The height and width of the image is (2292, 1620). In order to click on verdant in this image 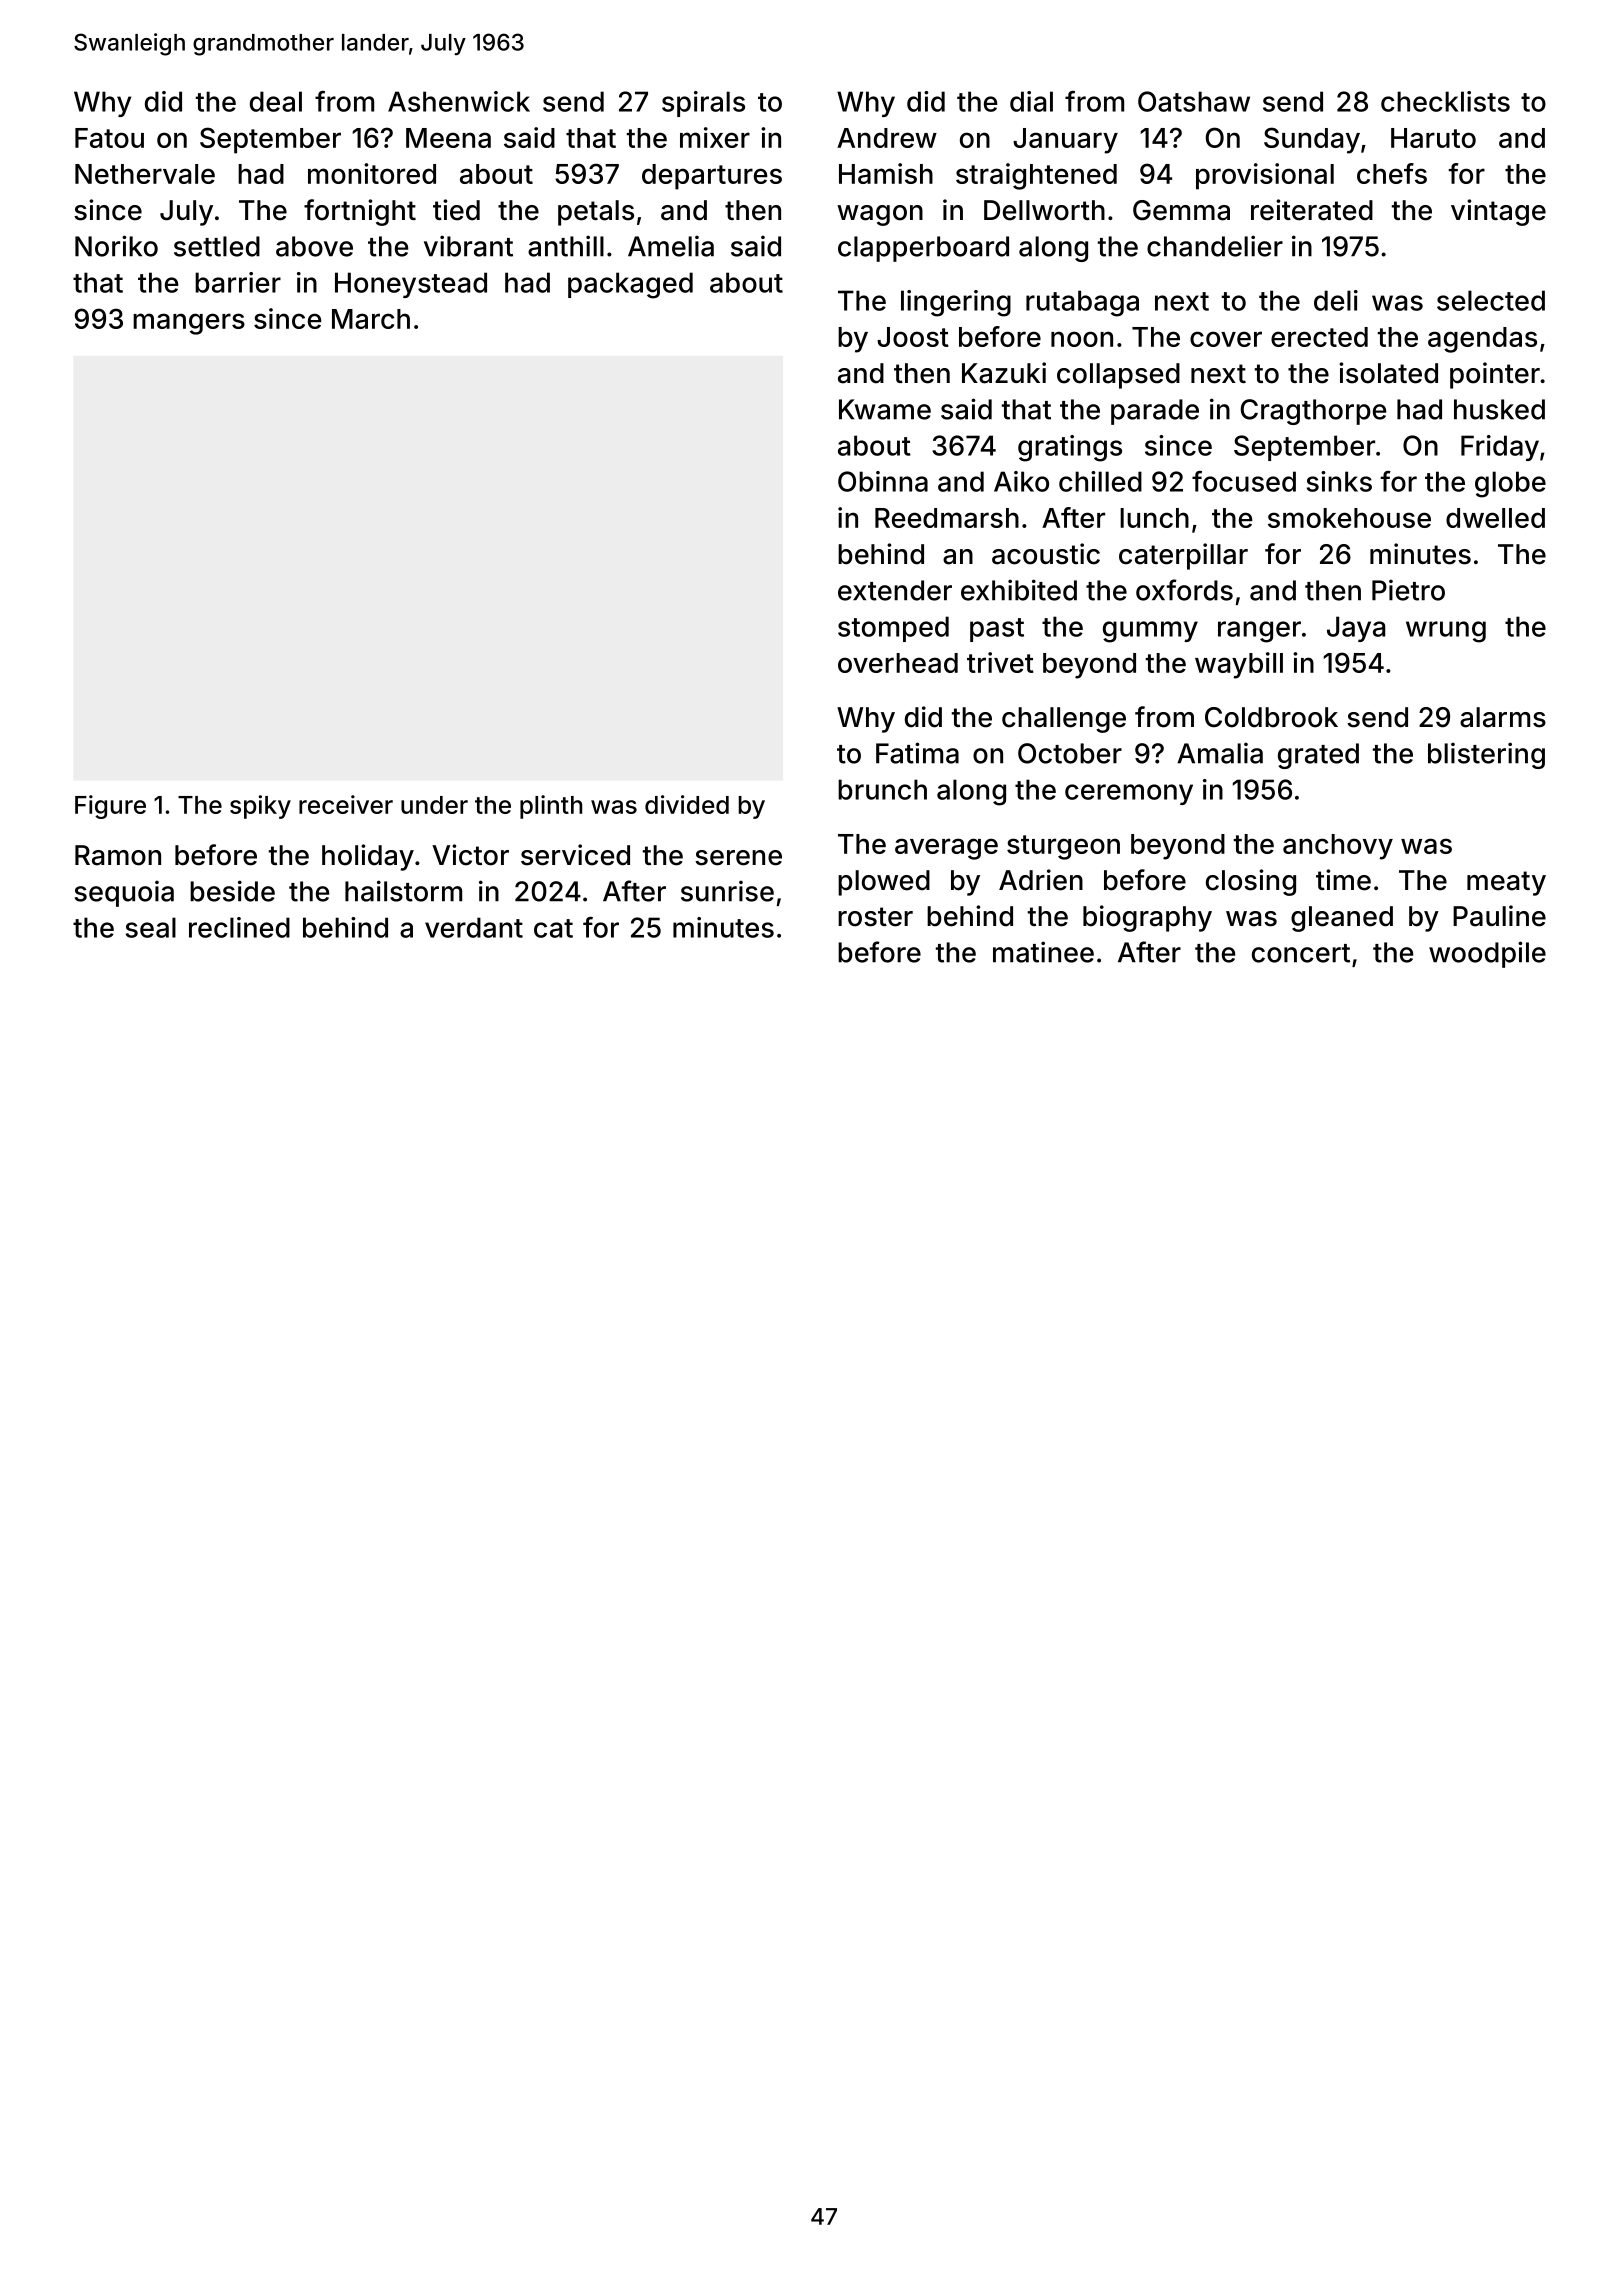, I will do `click(474, 927)`.
